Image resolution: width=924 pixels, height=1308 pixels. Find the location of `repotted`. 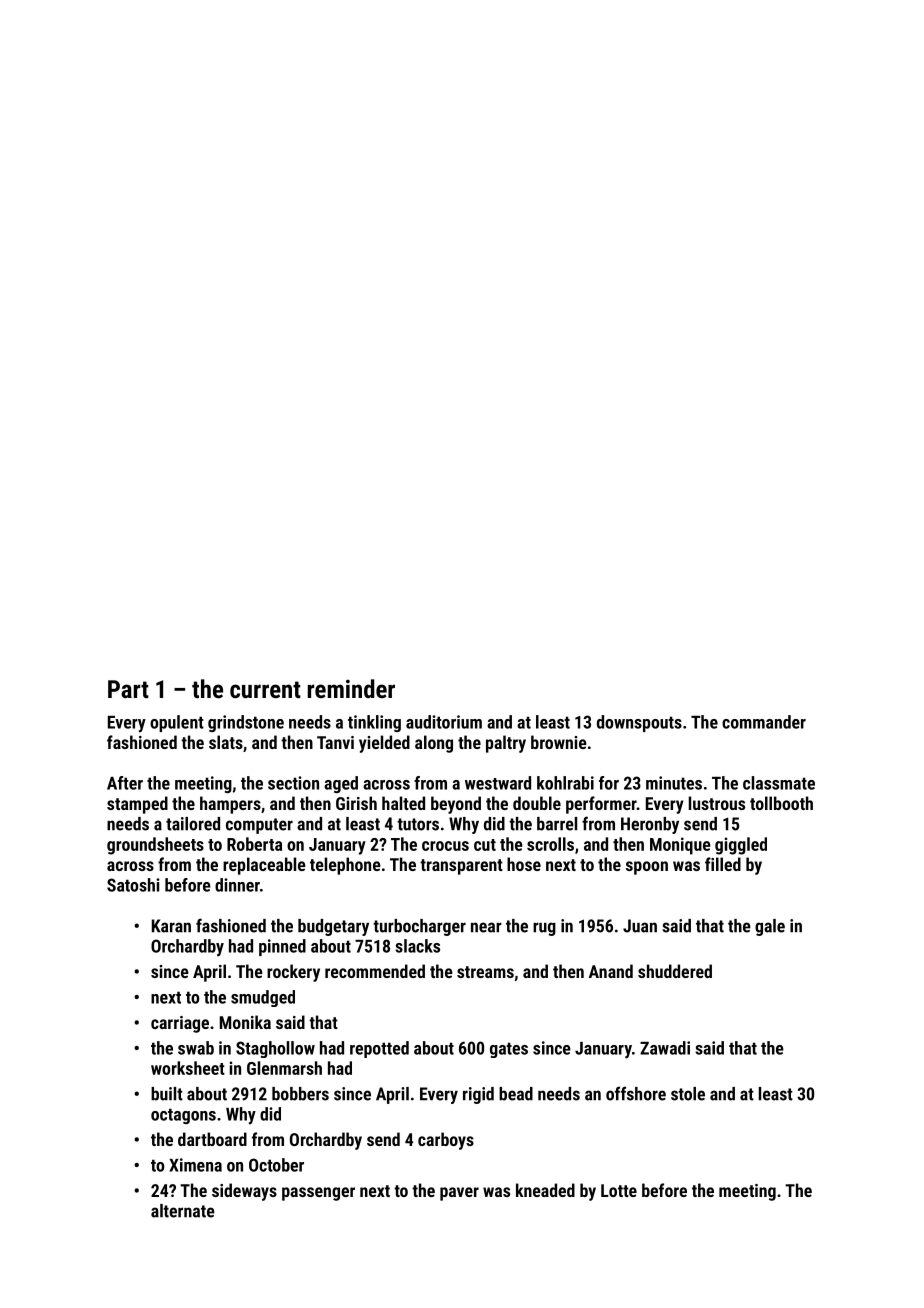

repotted is located at coordinates (379, 1049).
